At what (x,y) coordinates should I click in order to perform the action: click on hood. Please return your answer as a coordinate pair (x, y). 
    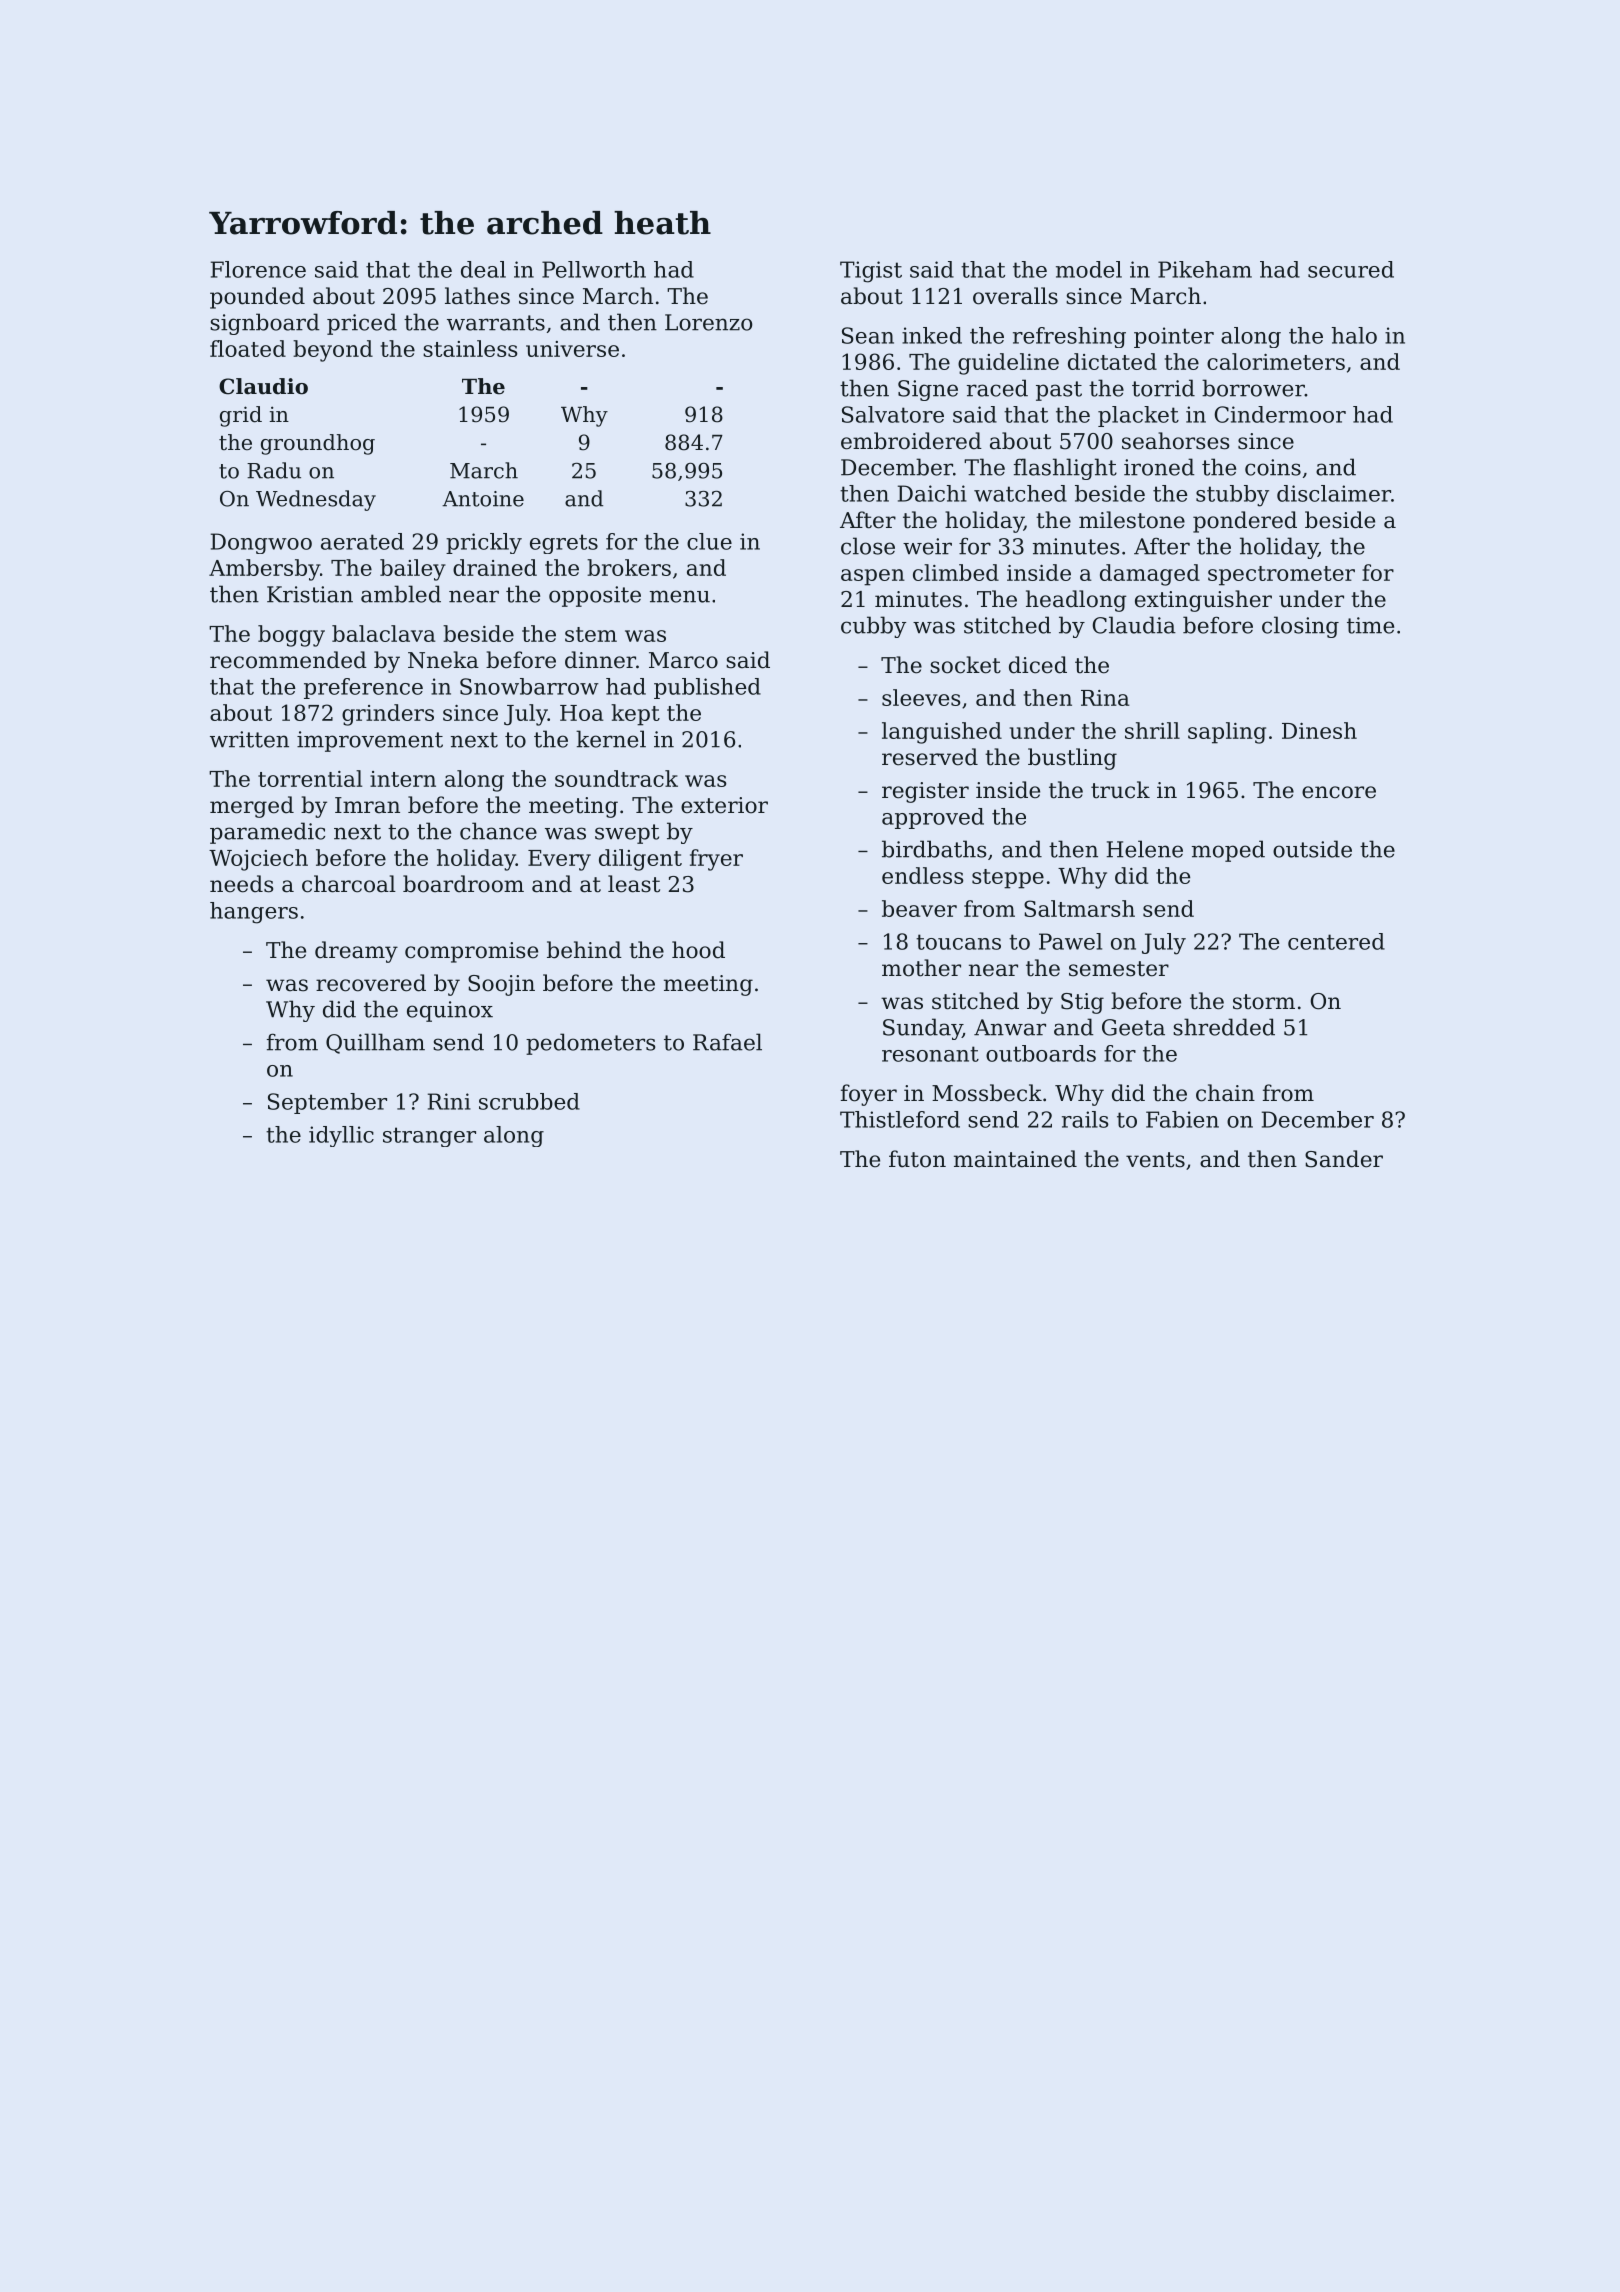
    Looking at the image, I should click on (698, 950).
